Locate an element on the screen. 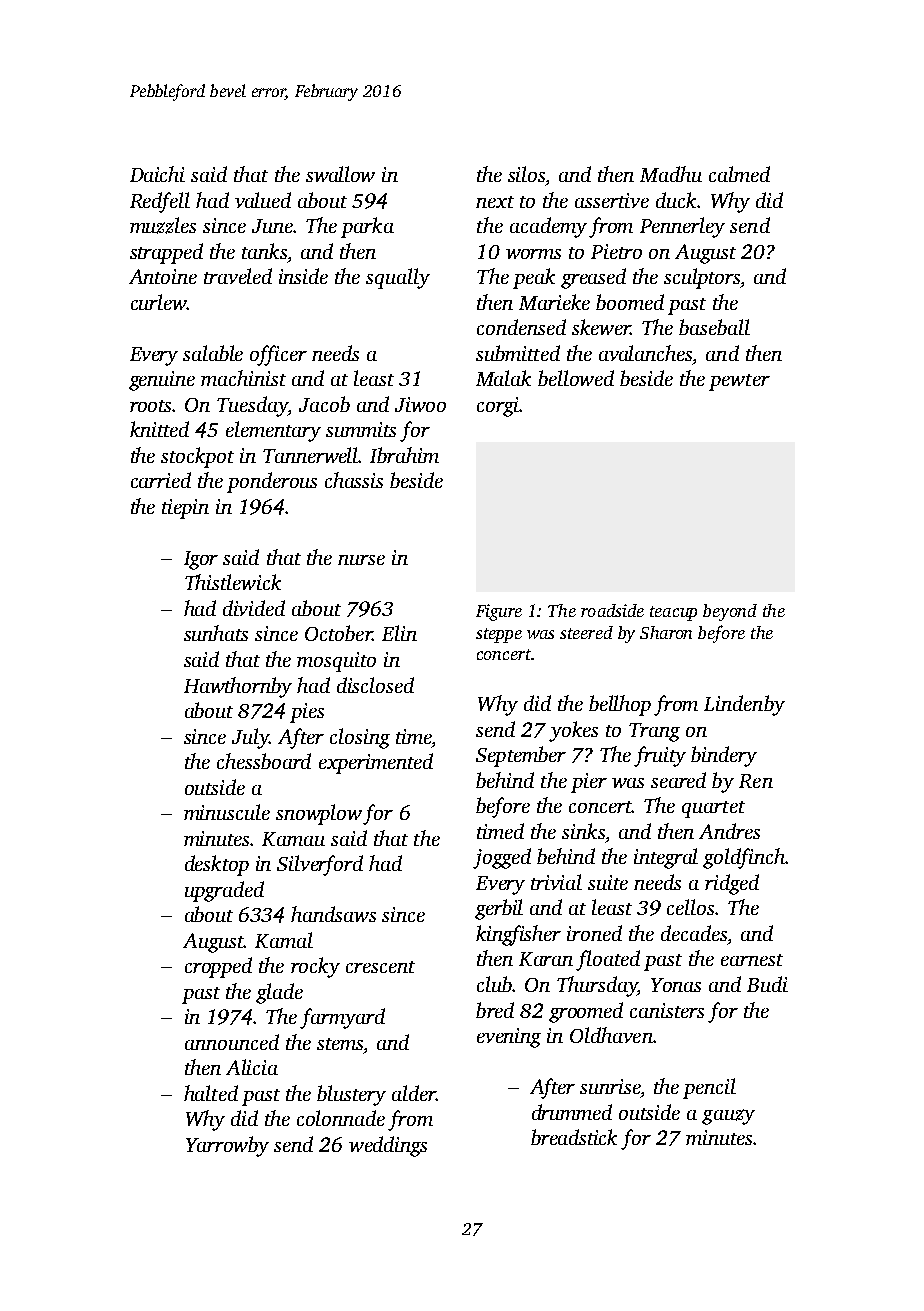 The image size is (924, 1311). baseball is located at coordinates (714, 327).
